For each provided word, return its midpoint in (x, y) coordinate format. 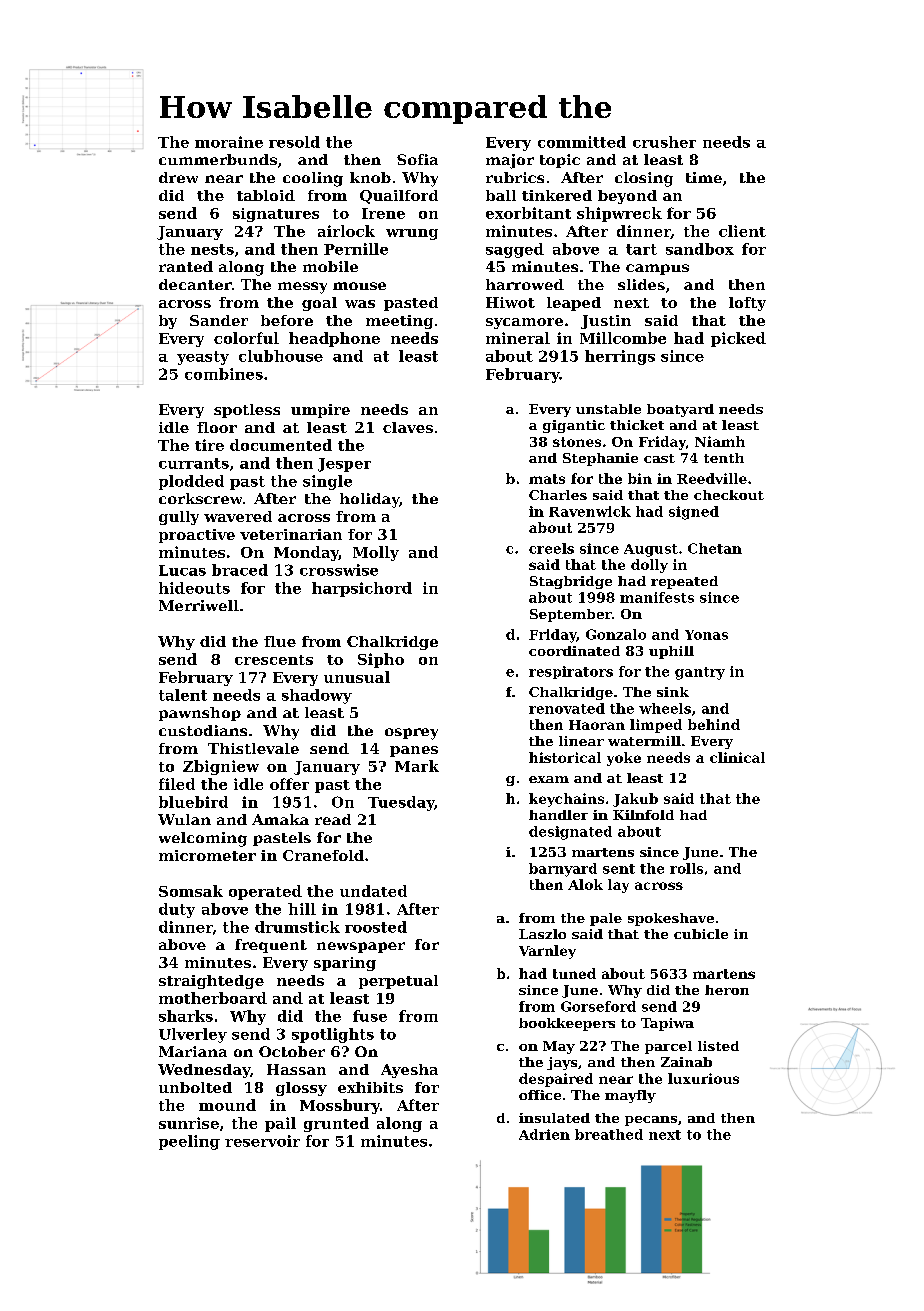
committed (582, 142)
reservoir (262, 1141)
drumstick (297, 927)
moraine (229, 142)
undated (373, 891)
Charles (558, 495)
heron (727, 990)
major (510, 161)
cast (659, 458)
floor (217, 427)
